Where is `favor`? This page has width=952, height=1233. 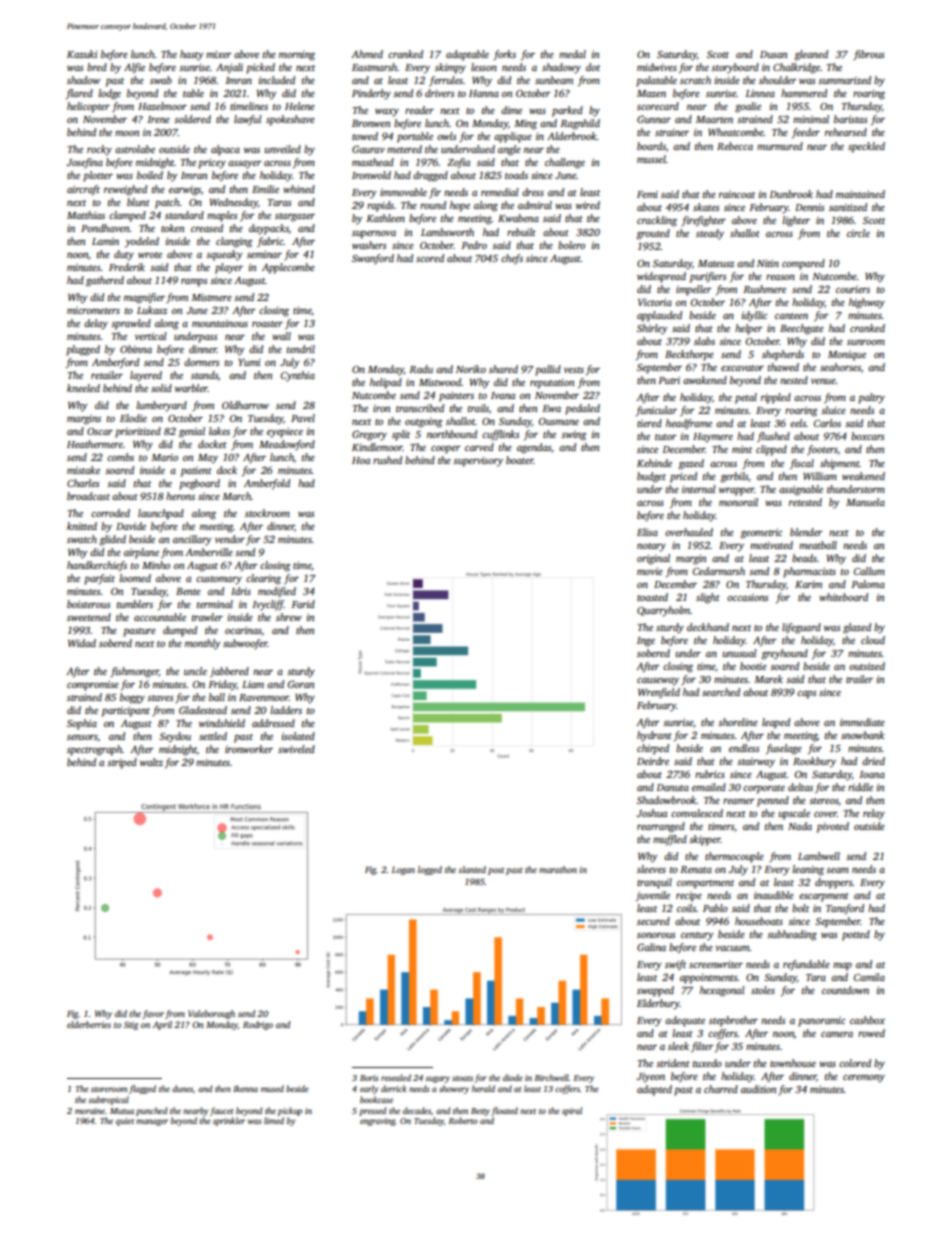
favor is located at coordinates (153, 1014).
